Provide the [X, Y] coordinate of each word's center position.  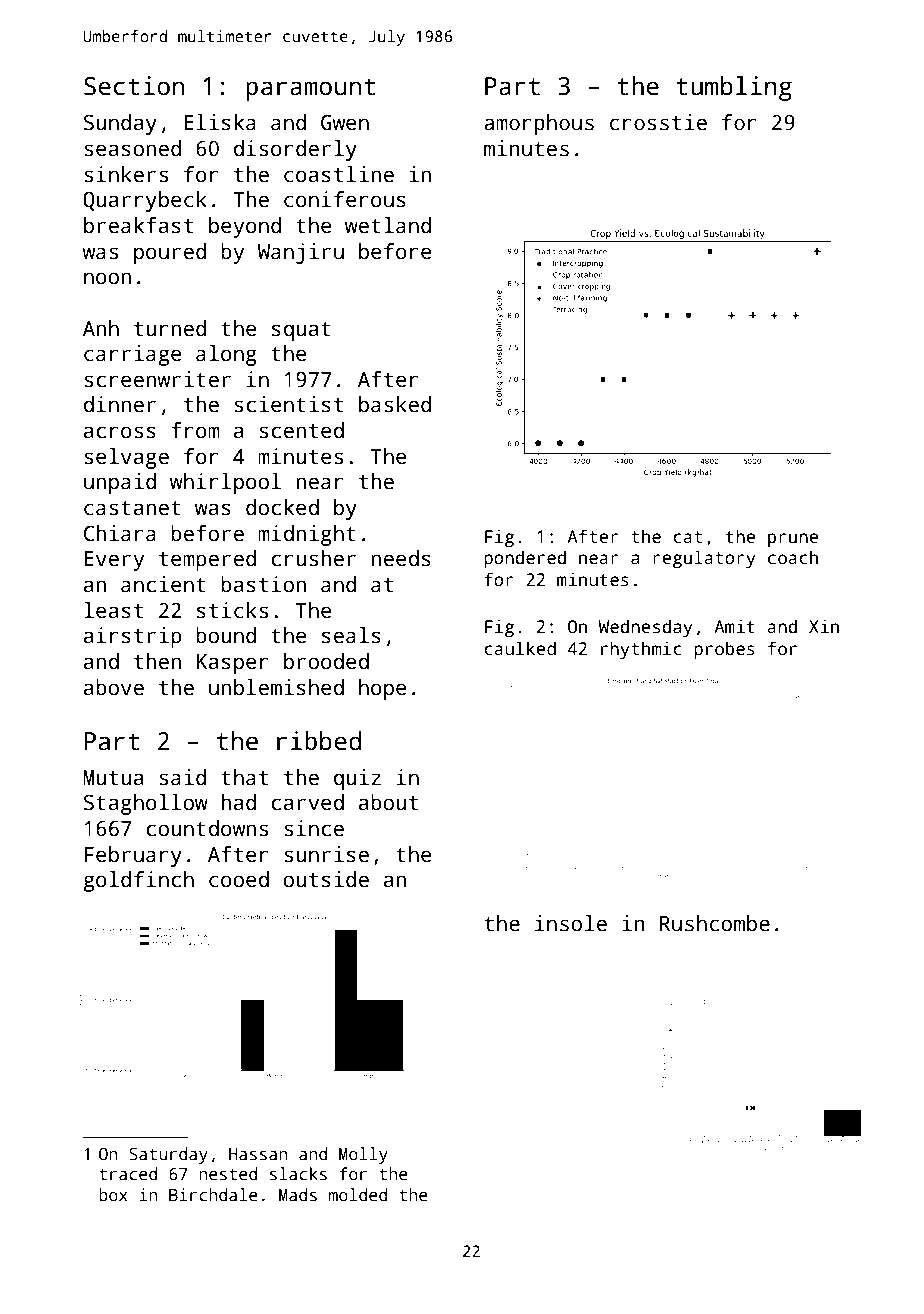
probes [724, 650]
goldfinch [138, 881]
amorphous [539, 124]
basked [395, 404]
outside [326, 879]
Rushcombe [715, 923]
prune [793, 540]
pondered [525, 559]
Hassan [258, 1154]
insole [571, 923]
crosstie [658, 122]
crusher [313, 558]
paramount [310, 89]
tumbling [734, 88]
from [195, 430]
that [244, 777]
